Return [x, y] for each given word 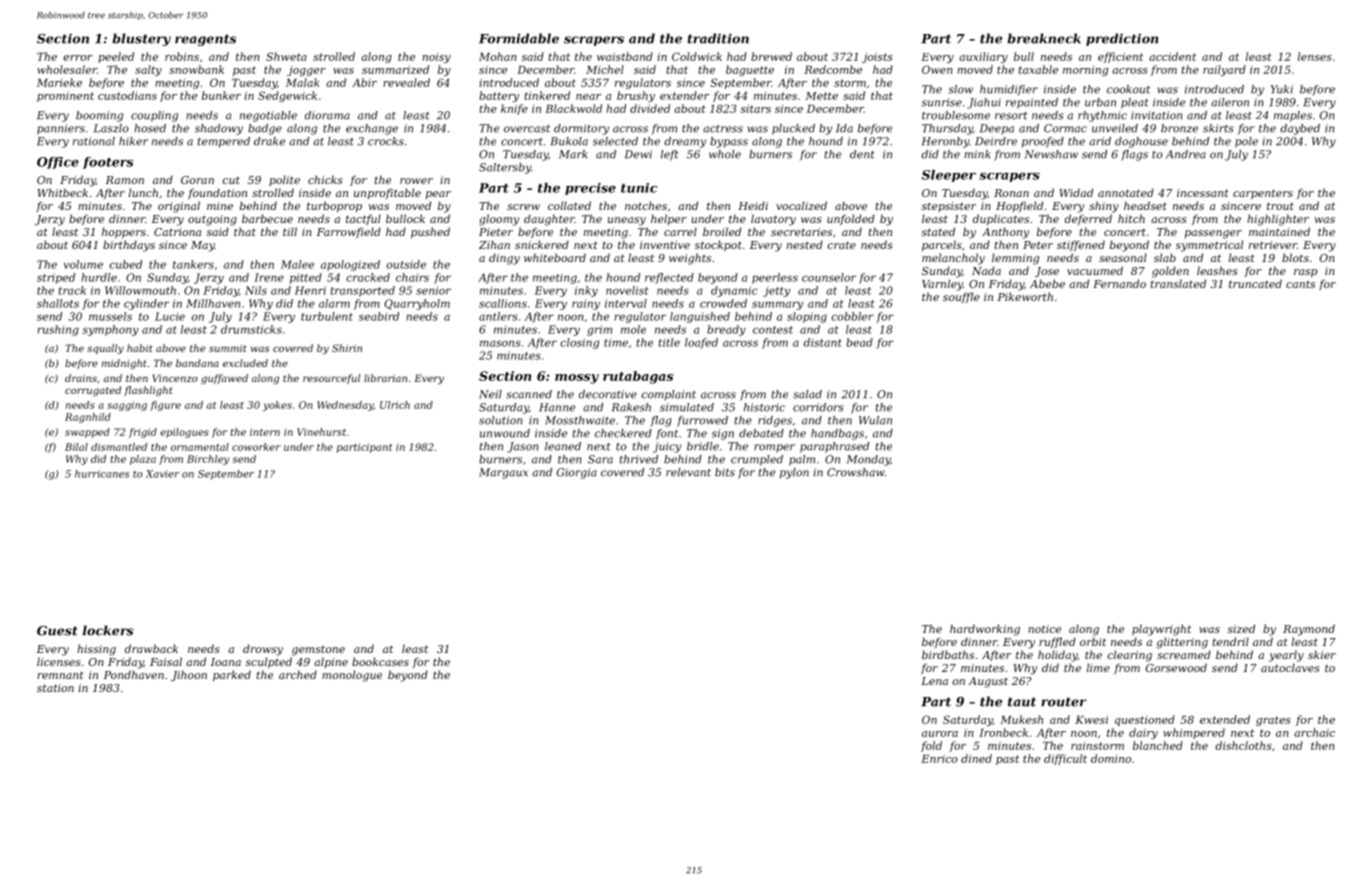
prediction [1122, 39]
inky [586, 291]
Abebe [1047, 283]
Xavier [162, 474]
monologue [352, 676]
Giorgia [577, 473]
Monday [868, 460]
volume [83, 264]
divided [650, 108]
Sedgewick [287, 96]
